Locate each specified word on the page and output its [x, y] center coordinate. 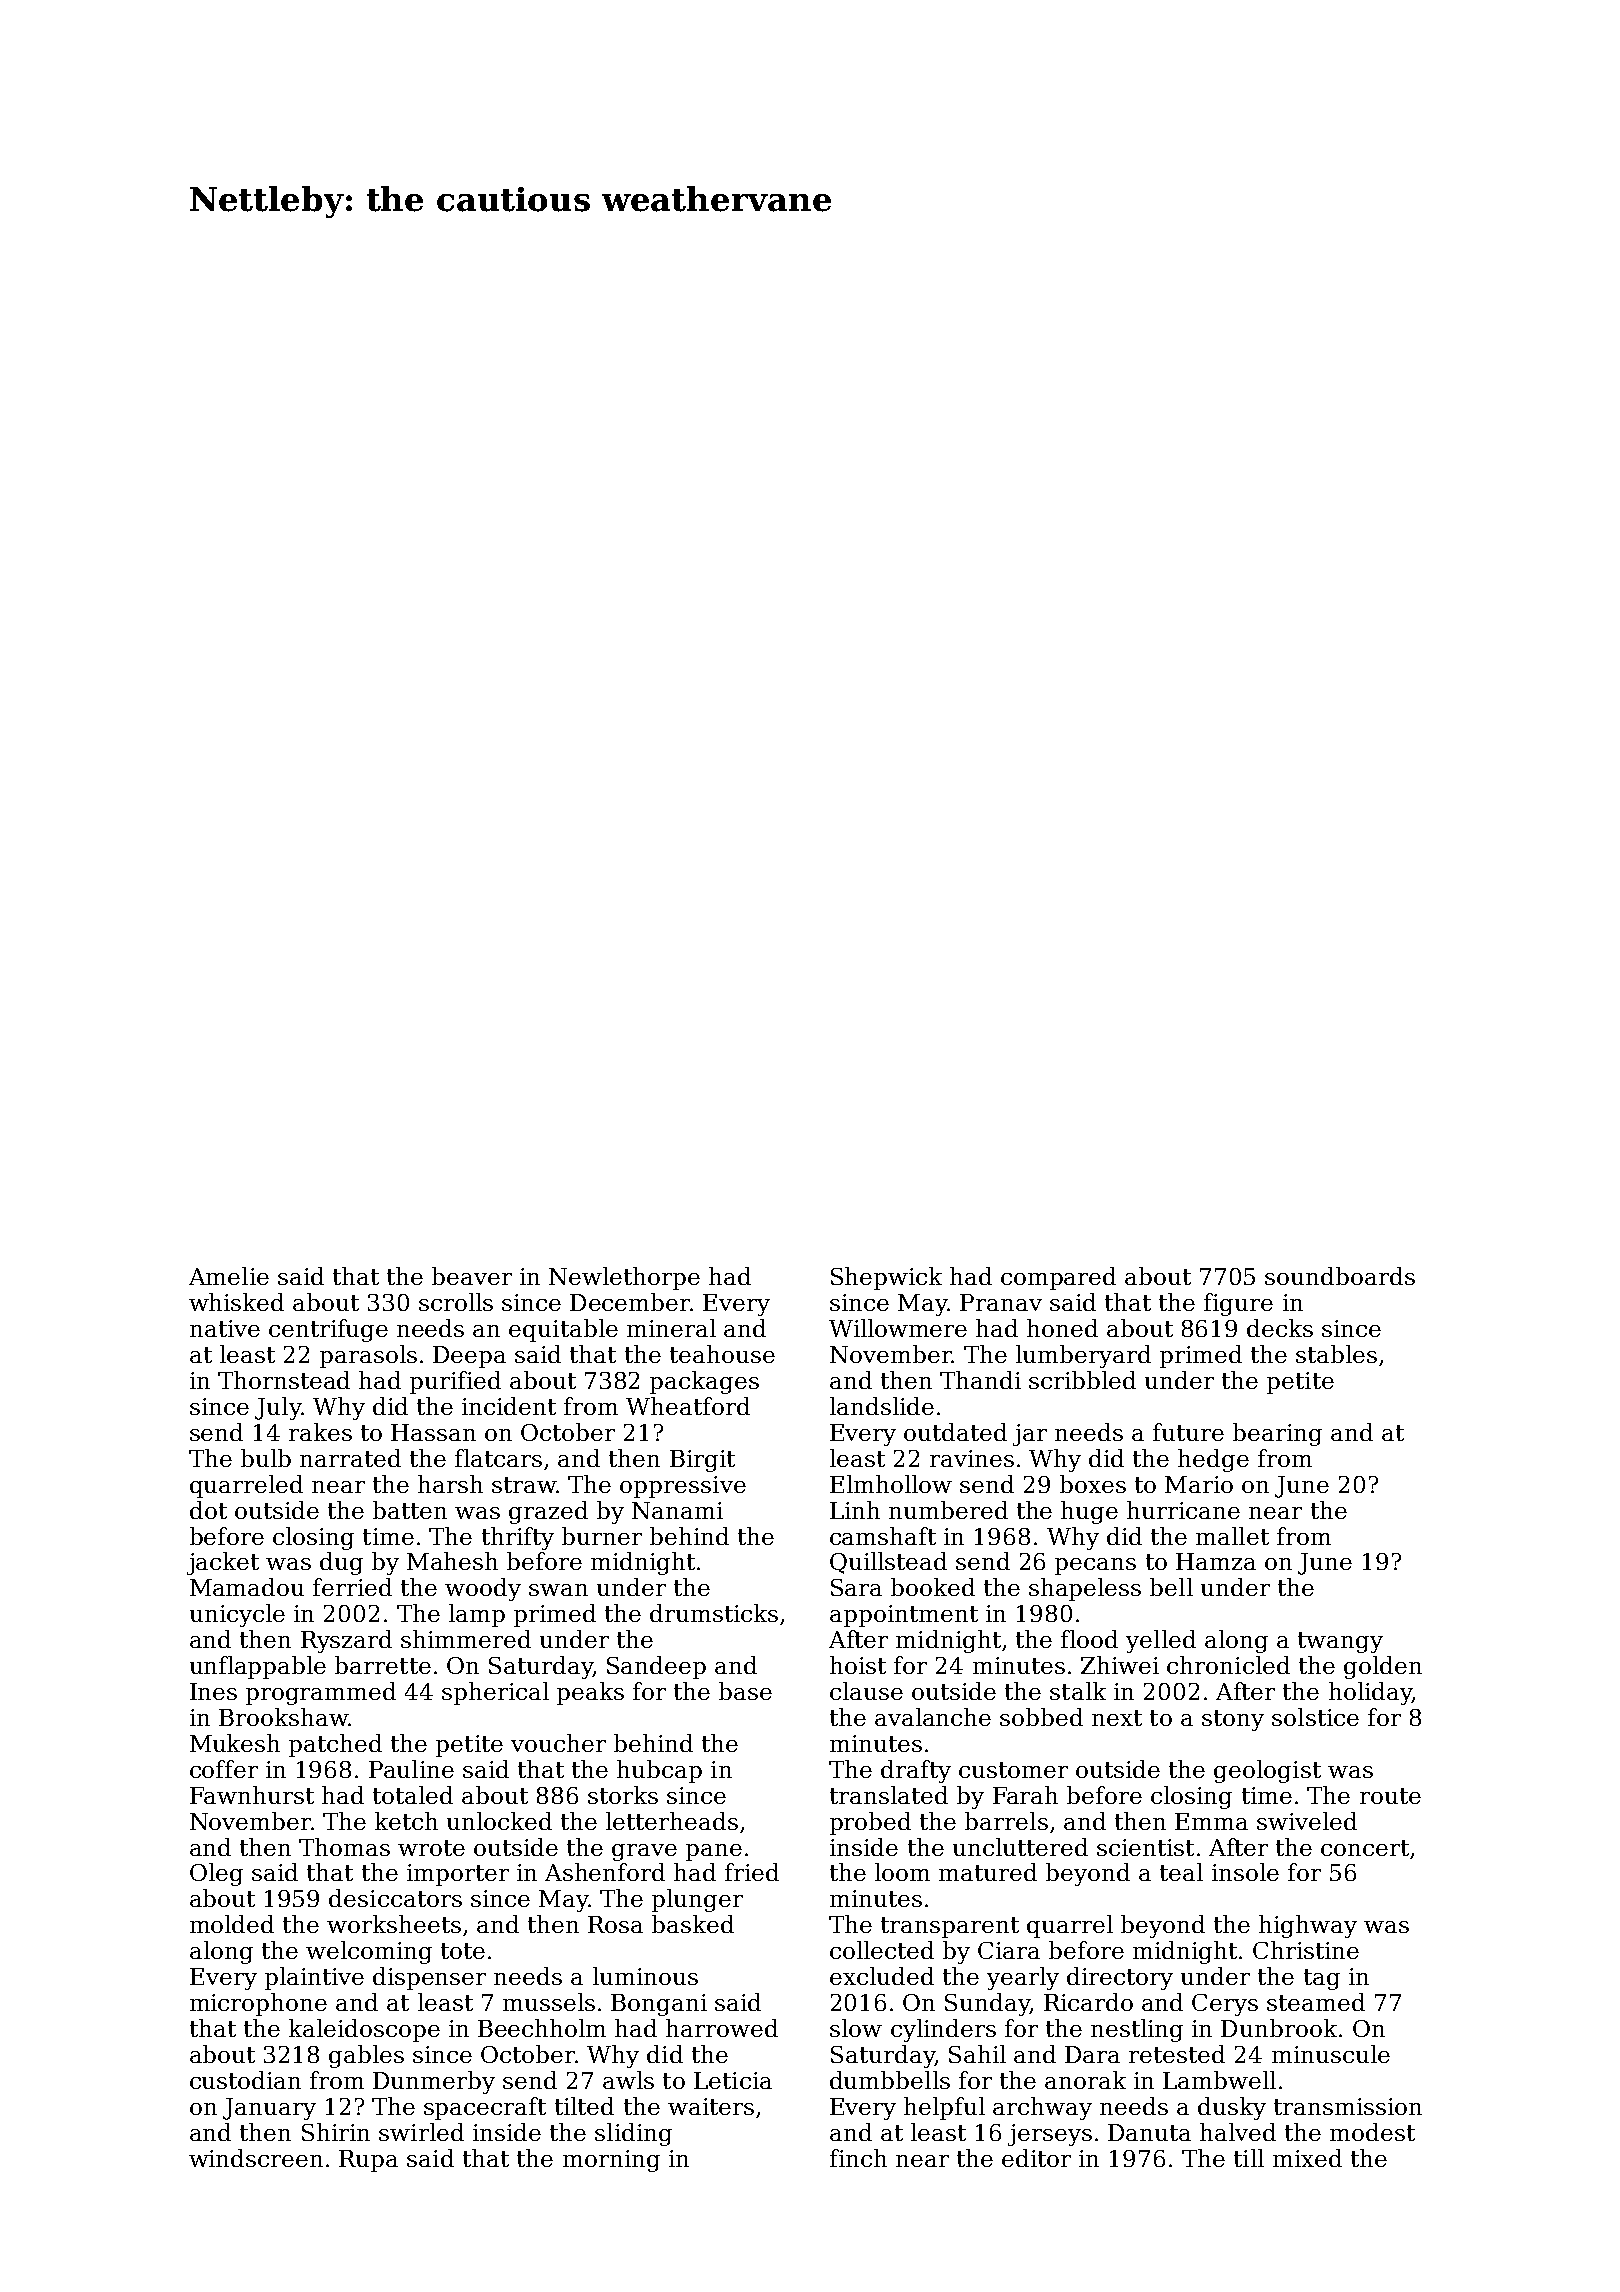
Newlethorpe [624, 1278]
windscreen [256, 2158]
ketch [406, 1821]
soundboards [1340, 1276]
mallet [1232, 1536]
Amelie [229, 1276]
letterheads [672, 1821]
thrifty [518, 1538]
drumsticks [714, 1613]
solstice [1315, 1717]
